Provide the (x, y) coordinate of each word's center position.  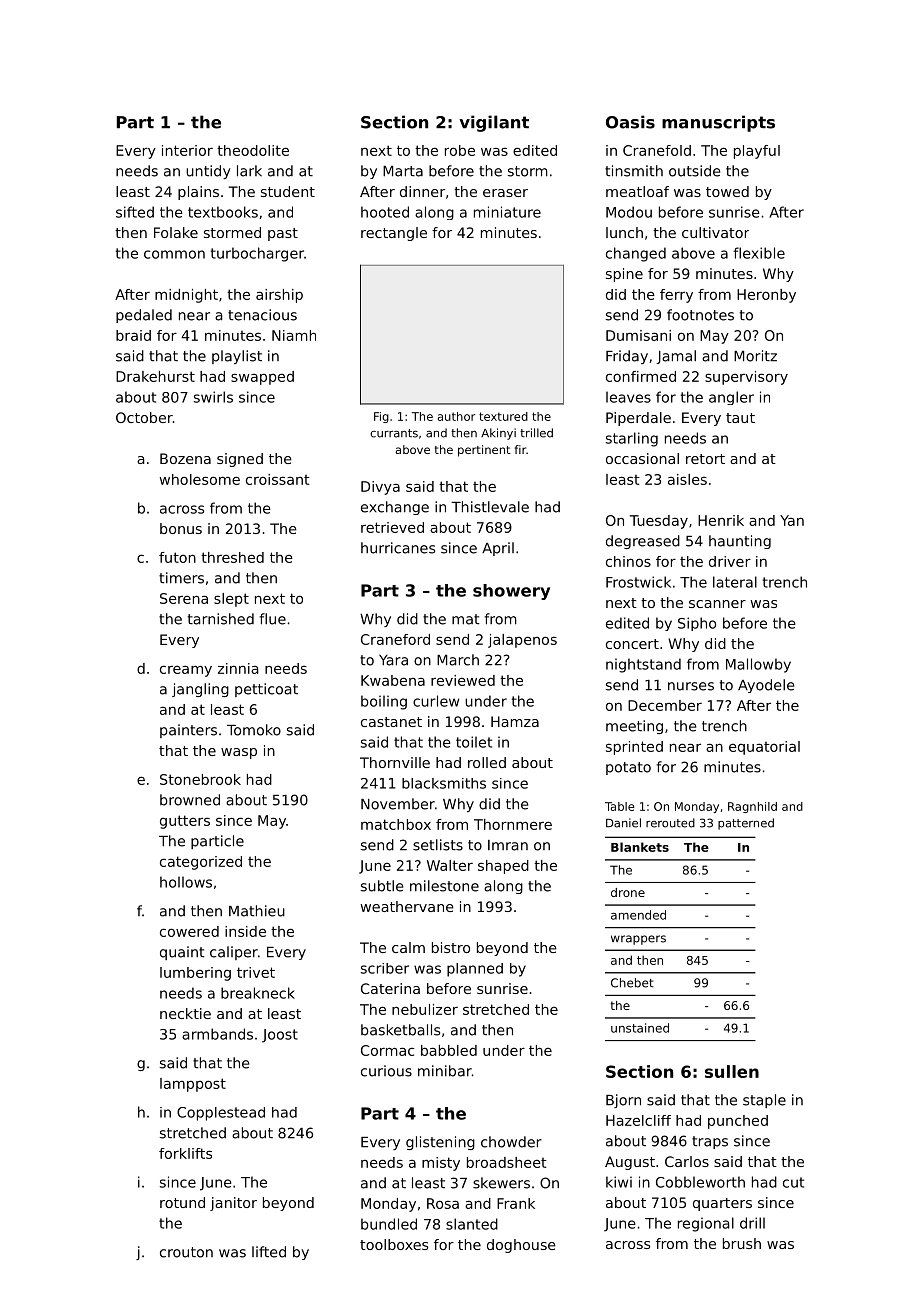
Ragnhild (752, 807)
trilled (536, 433)
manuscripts (718, 123)
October (144, 417)
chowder (511, 1142)
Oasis (630, 122)
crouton (186, 1252)
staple (764, 1101)
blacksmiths (444, 783)
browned (190, 800)
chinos (628, 561)
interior (187, 150)
